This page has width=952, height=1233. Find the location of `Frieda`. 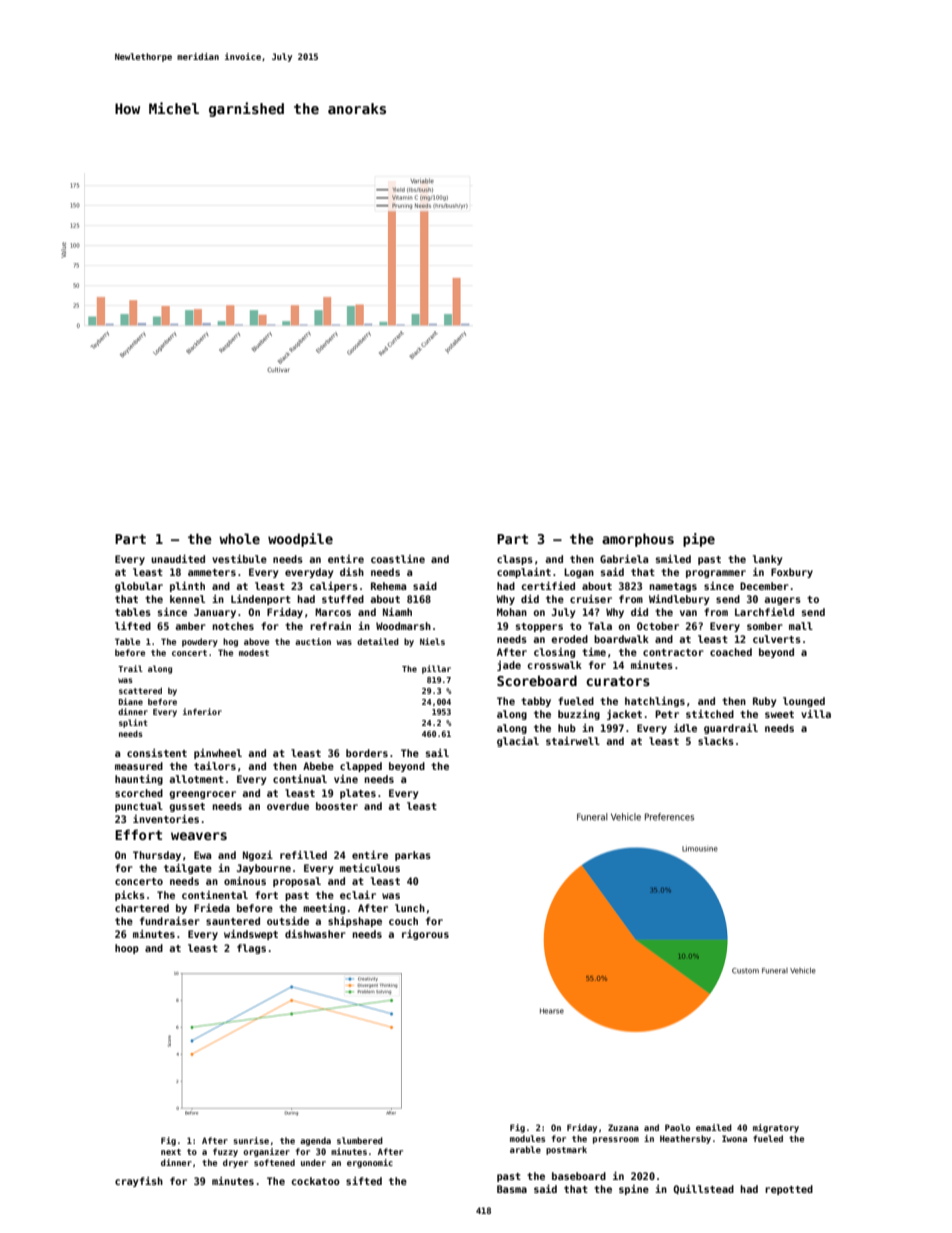

Frieda is located at coordinates (212, 908).
